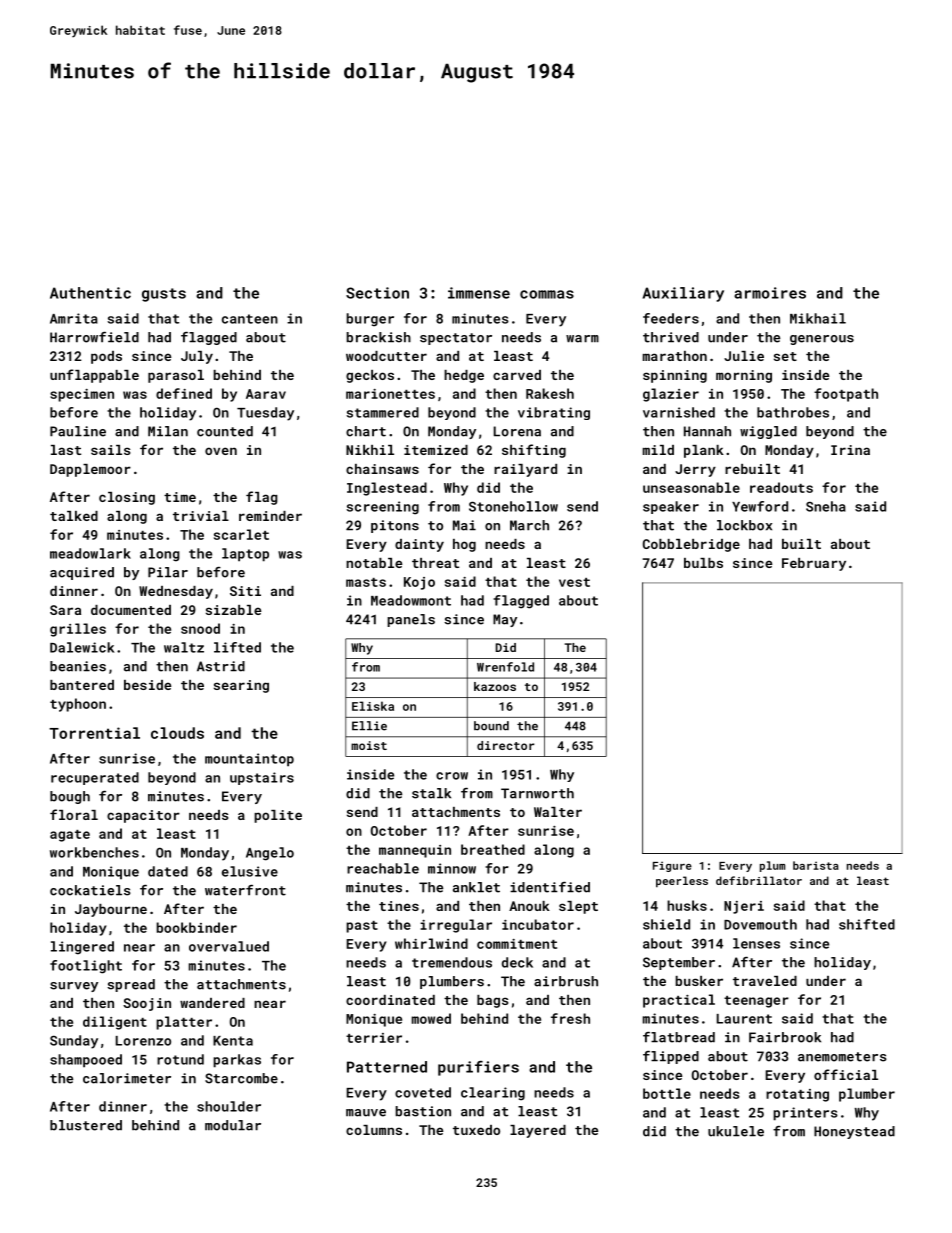 The width and height of the page is (952, 1233). I want to click on armoires, so click(770, 293).
